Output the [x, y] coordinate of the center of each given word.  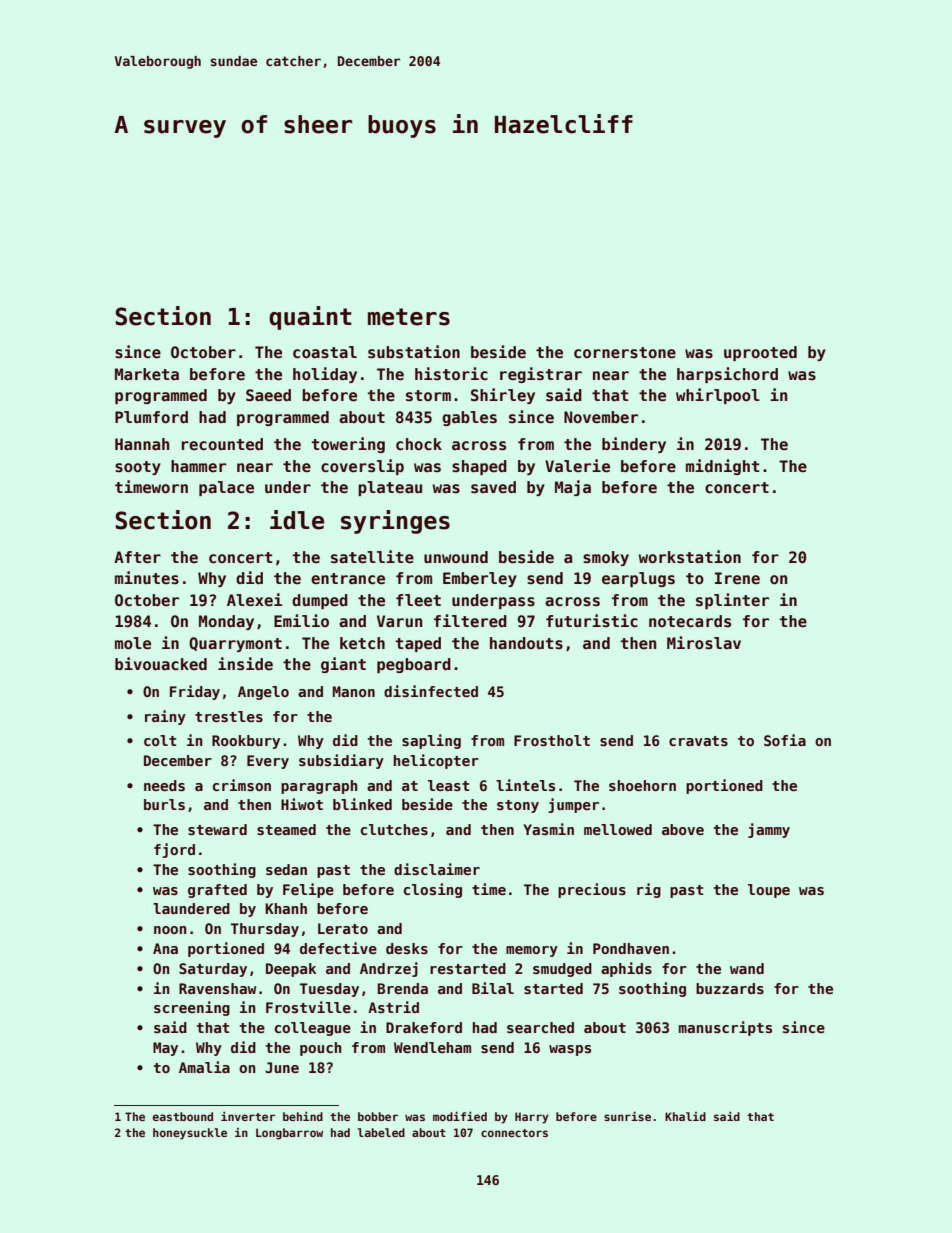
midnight [723, 467]
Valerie [577, 466]
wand [747, 968]
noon [170, 930]
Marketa [147, 374]
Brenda [403, 988]
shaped [479, 467]
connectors [514, 1133]
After [137, 557]
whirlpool [718, 396]
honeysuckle [190, 1134]
